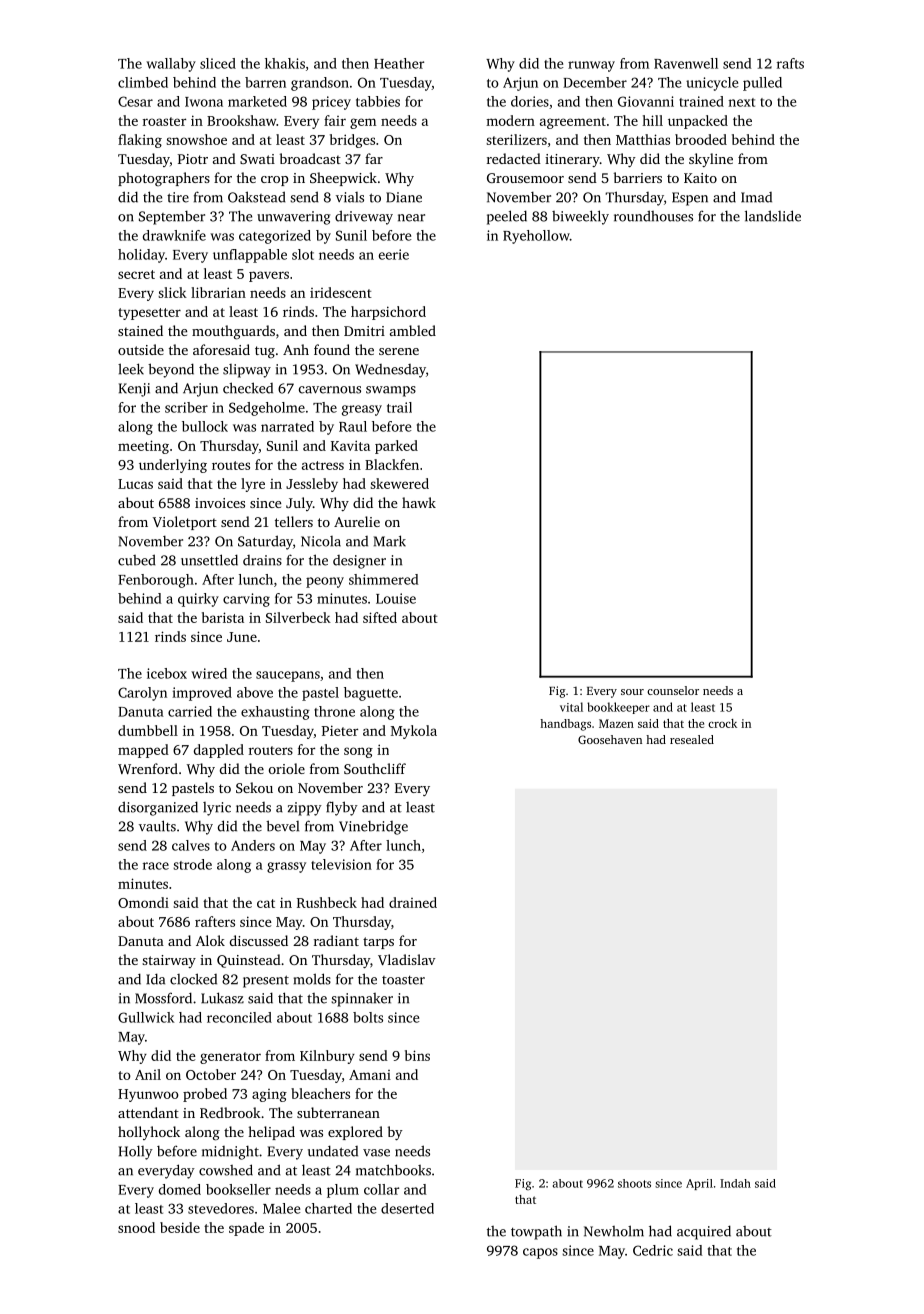 This screenshot has height=1314, width=924. What do you see at coordinates (359, 562) in the screenshot?
I see `designer` at bounding box center [359, 562].
